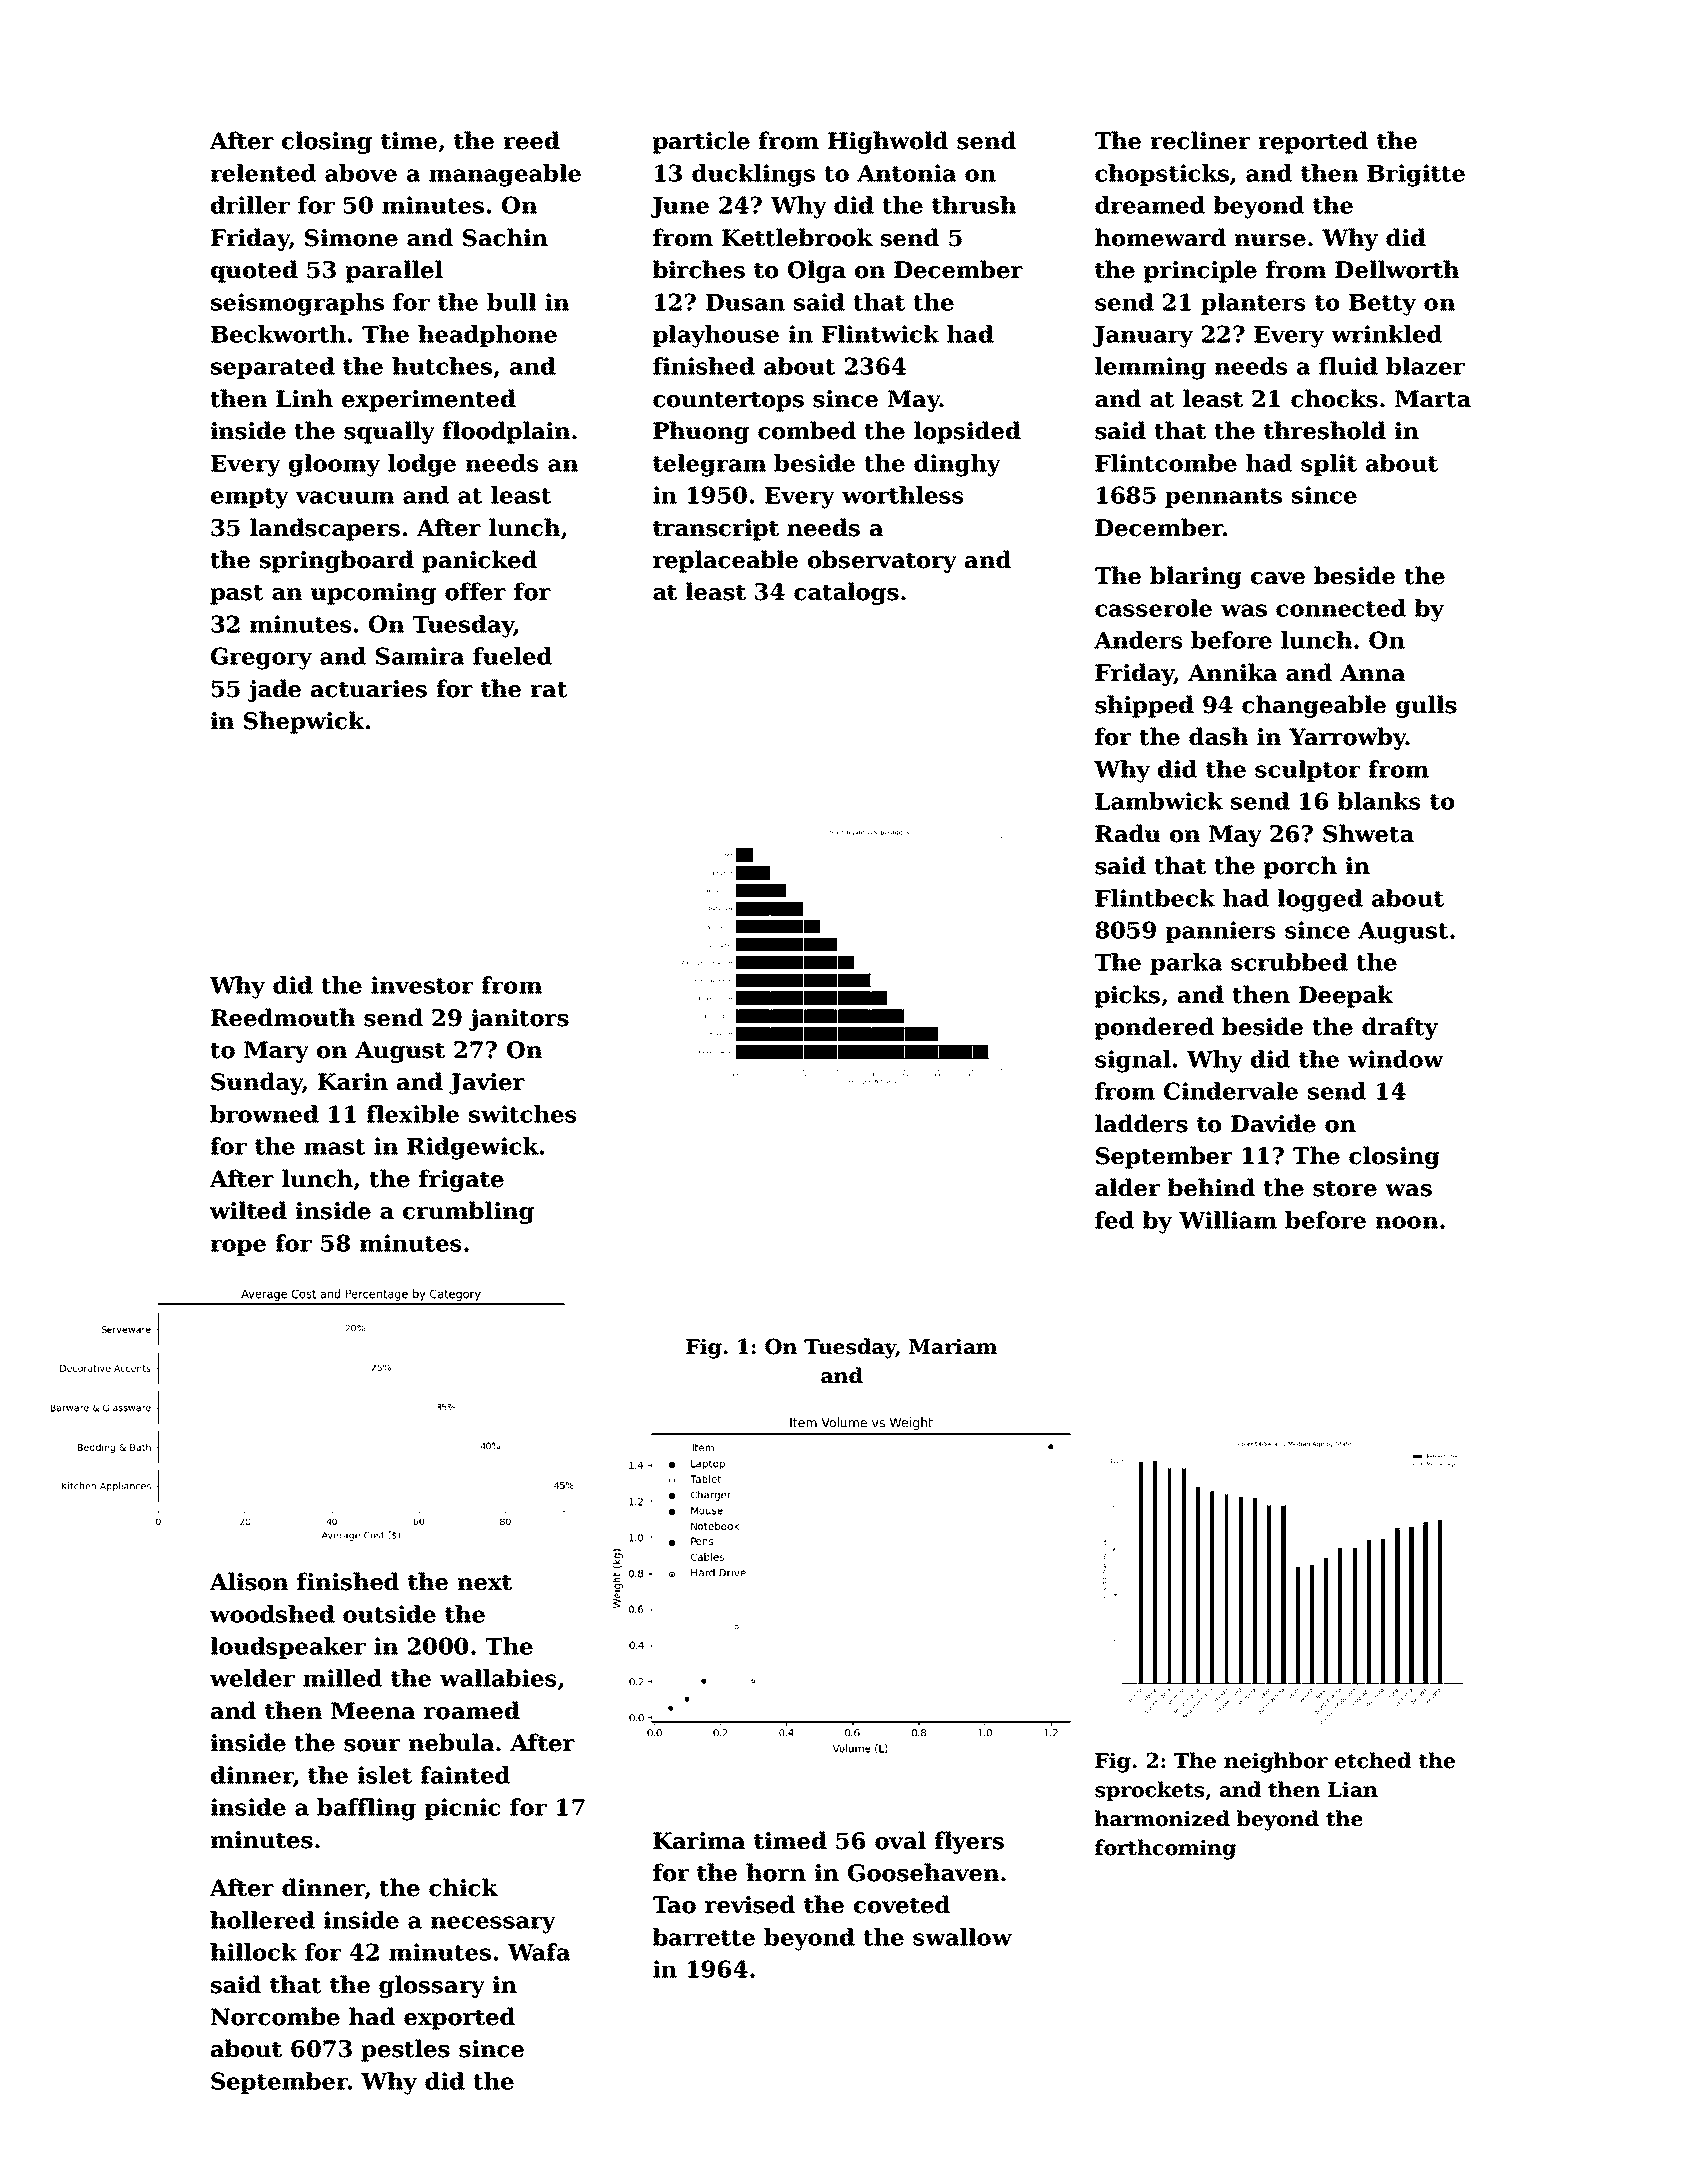 This screenshot has width=1683, height=2178. I want to click on relented, so click(263, 173).
